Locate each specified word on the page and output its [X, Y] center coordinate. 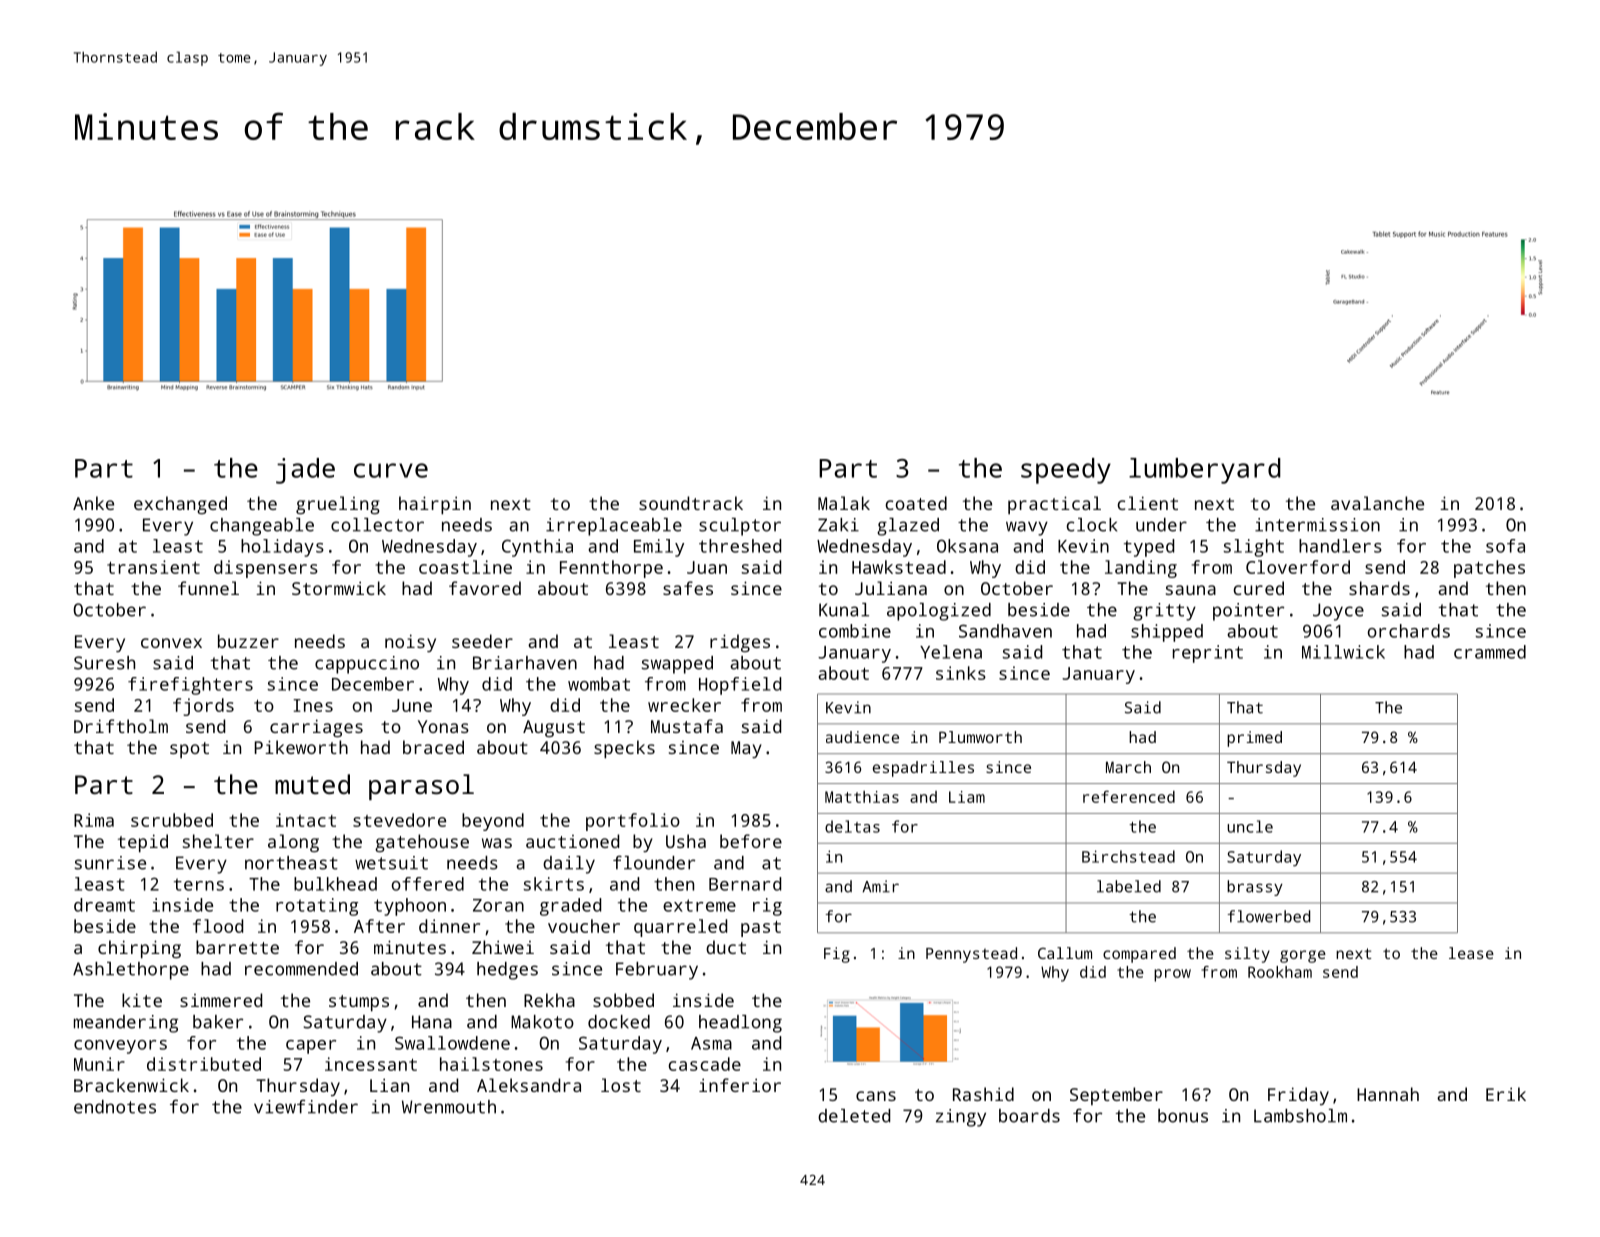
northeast [291, 863]
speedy [1066, 471]
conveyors [120, 1047]
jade [305, 471]
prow [1172, 975]
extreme [699, 905]
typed [1149, 548]
